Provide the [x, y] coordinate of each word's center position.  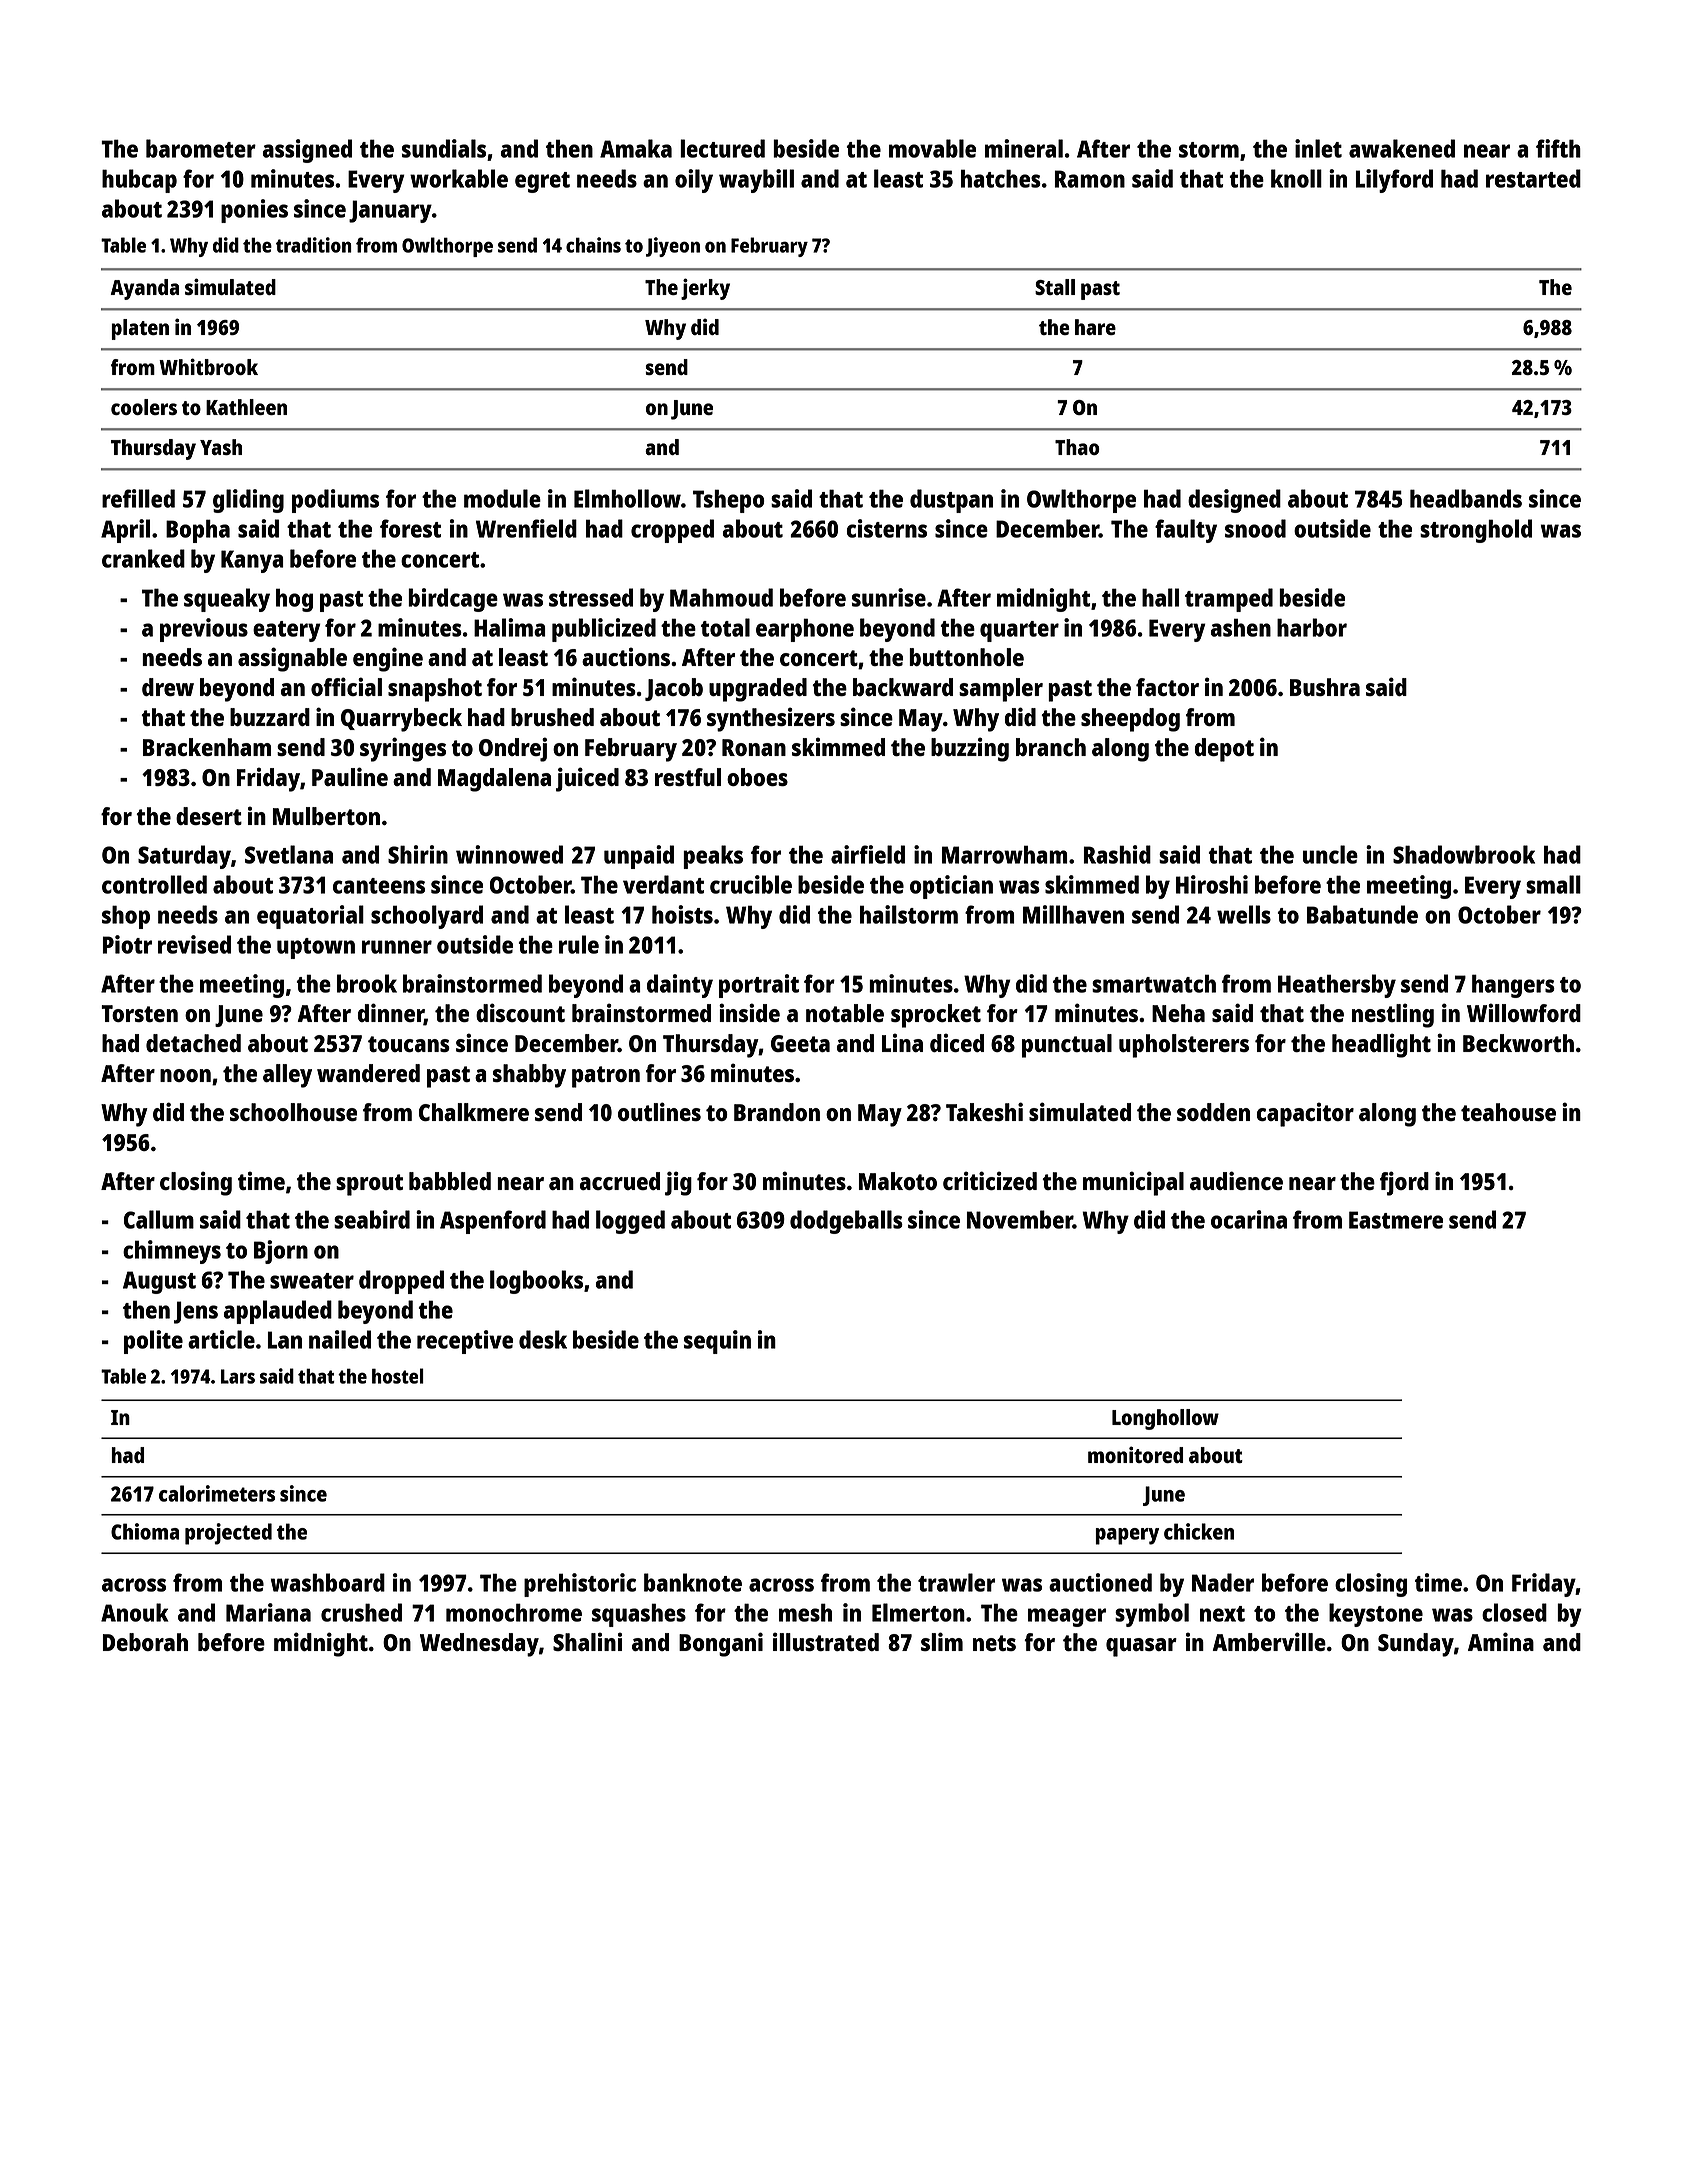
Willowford [1524, 1012]
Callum [159, 1219]
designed [1234, 501]
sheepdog [1130, 720]
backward [903, 687]
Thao [1077, 447]
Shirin [418, 854]
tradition [314, 245]
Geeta [800, 1043]
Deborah [145, 1642]
